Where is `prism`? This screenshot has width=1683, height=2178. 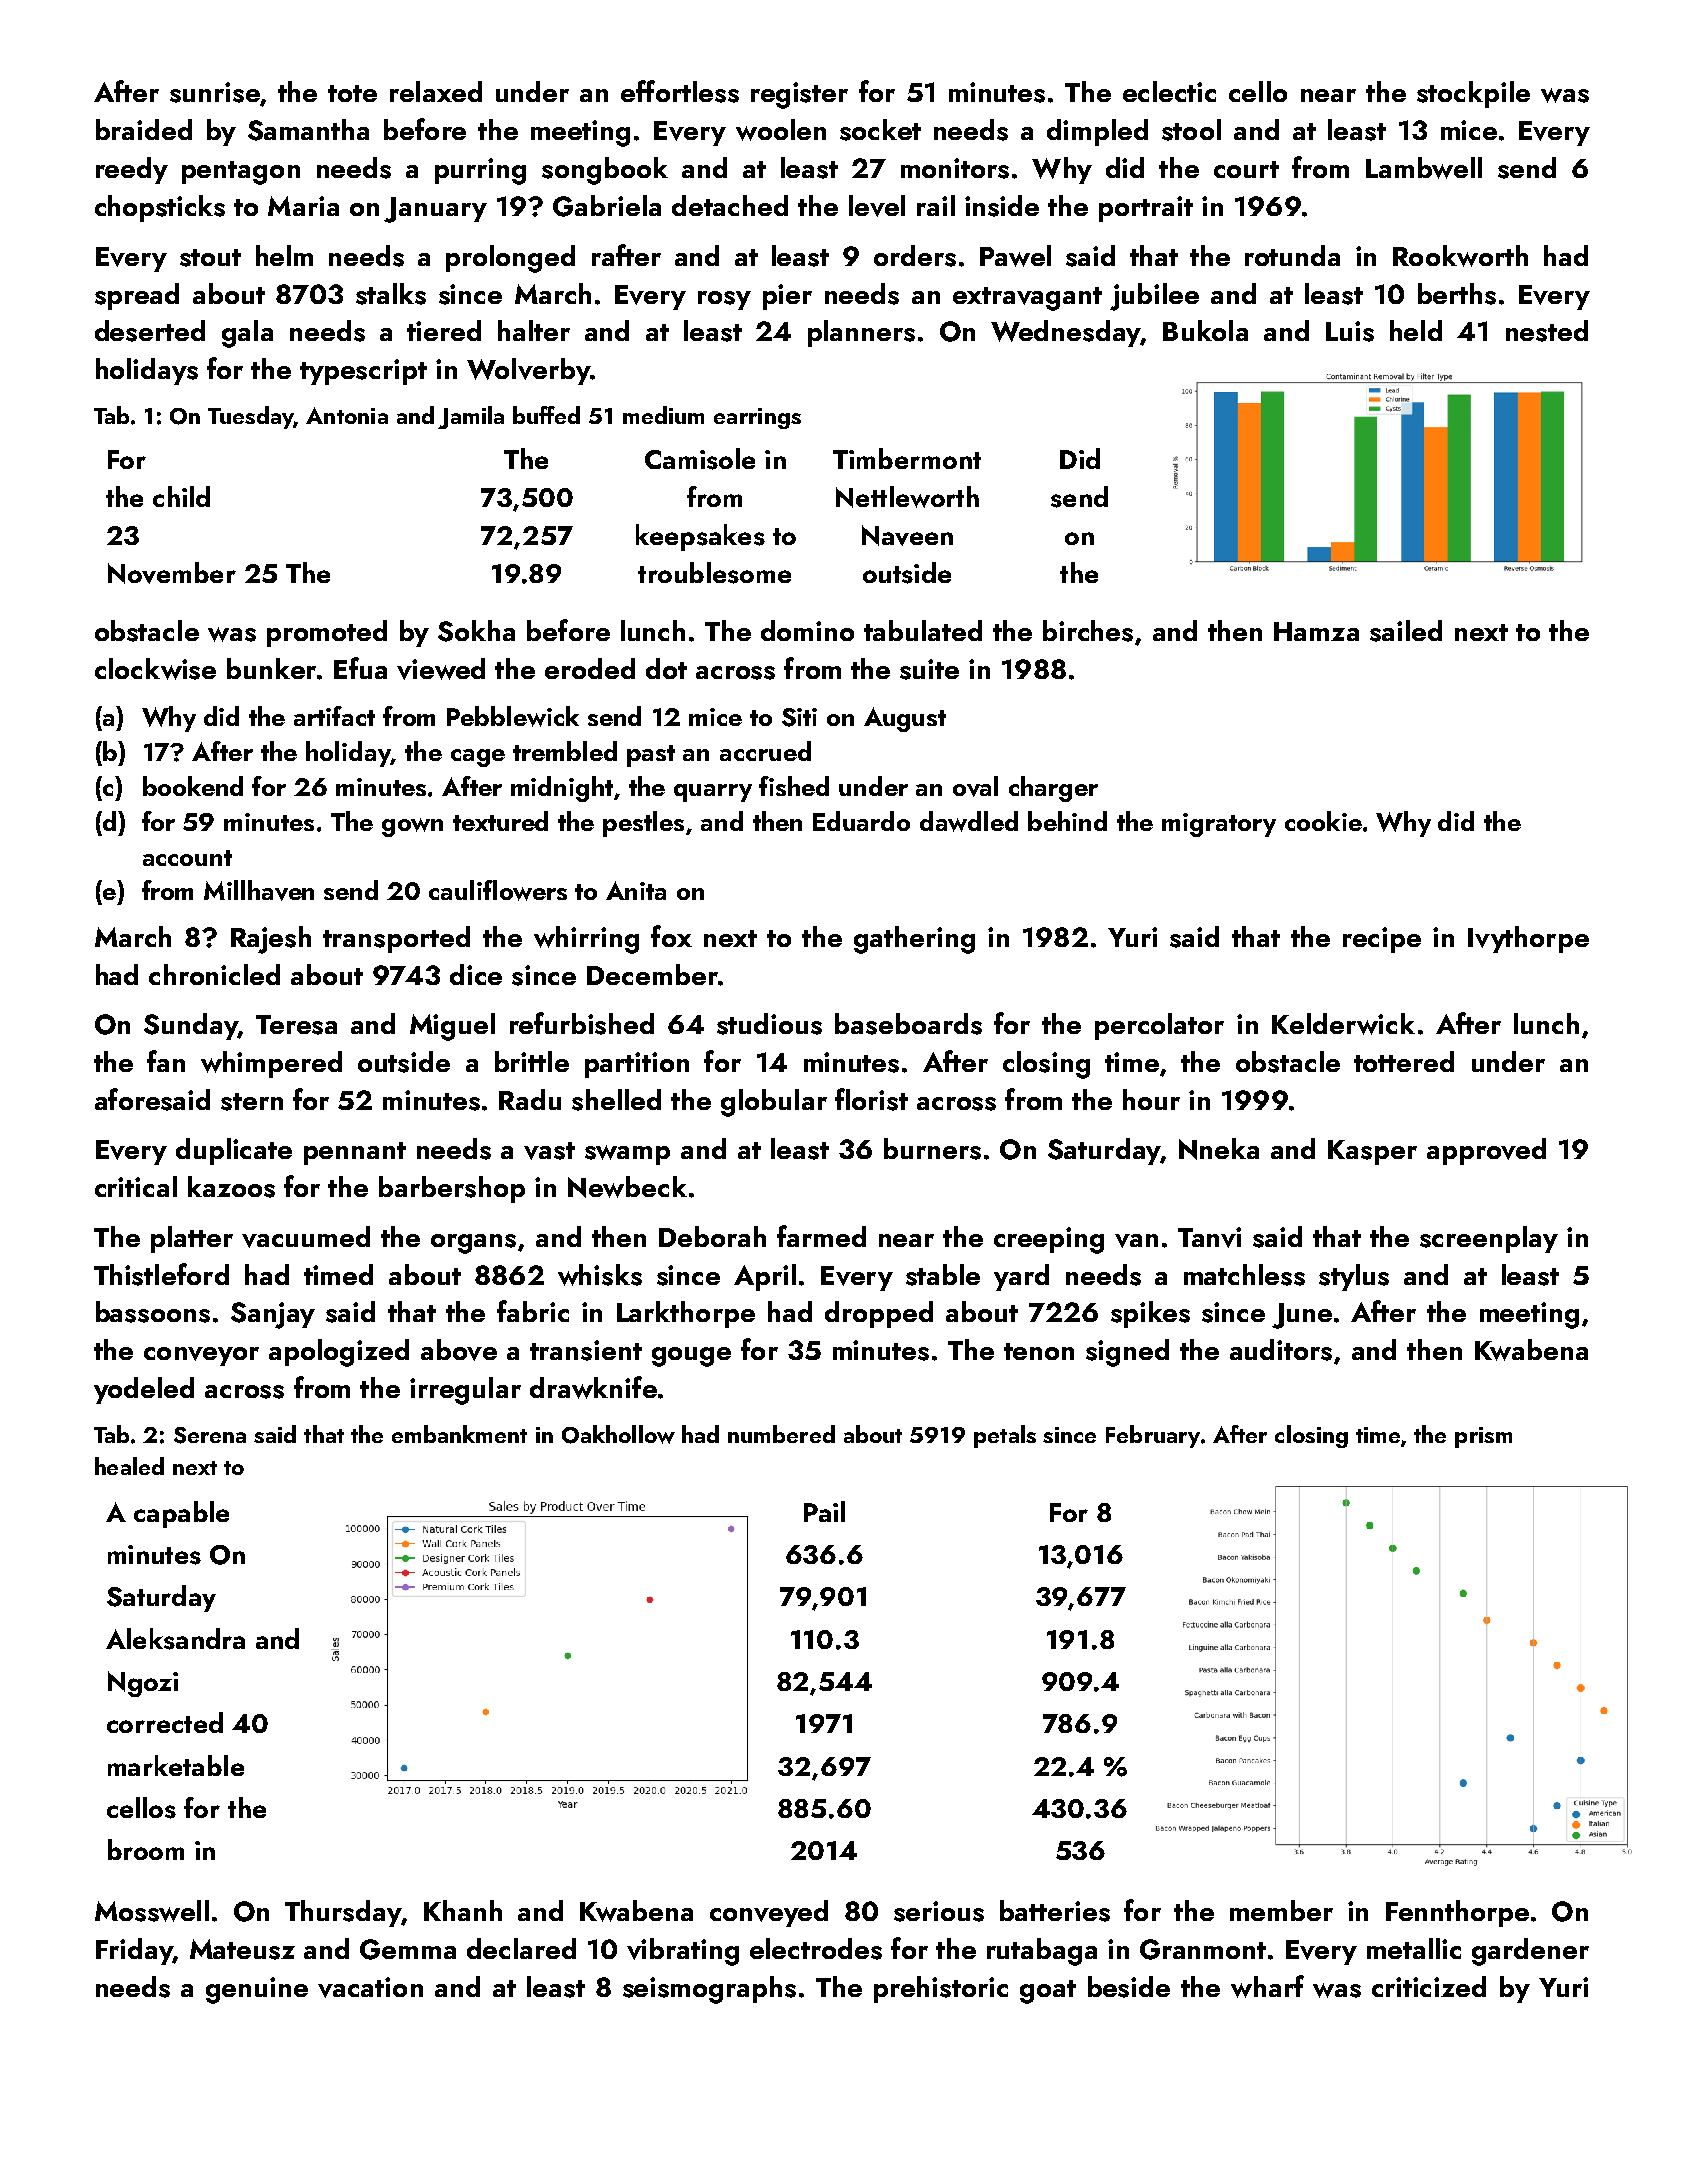 prism is located at coordinates (1483, 1437).
